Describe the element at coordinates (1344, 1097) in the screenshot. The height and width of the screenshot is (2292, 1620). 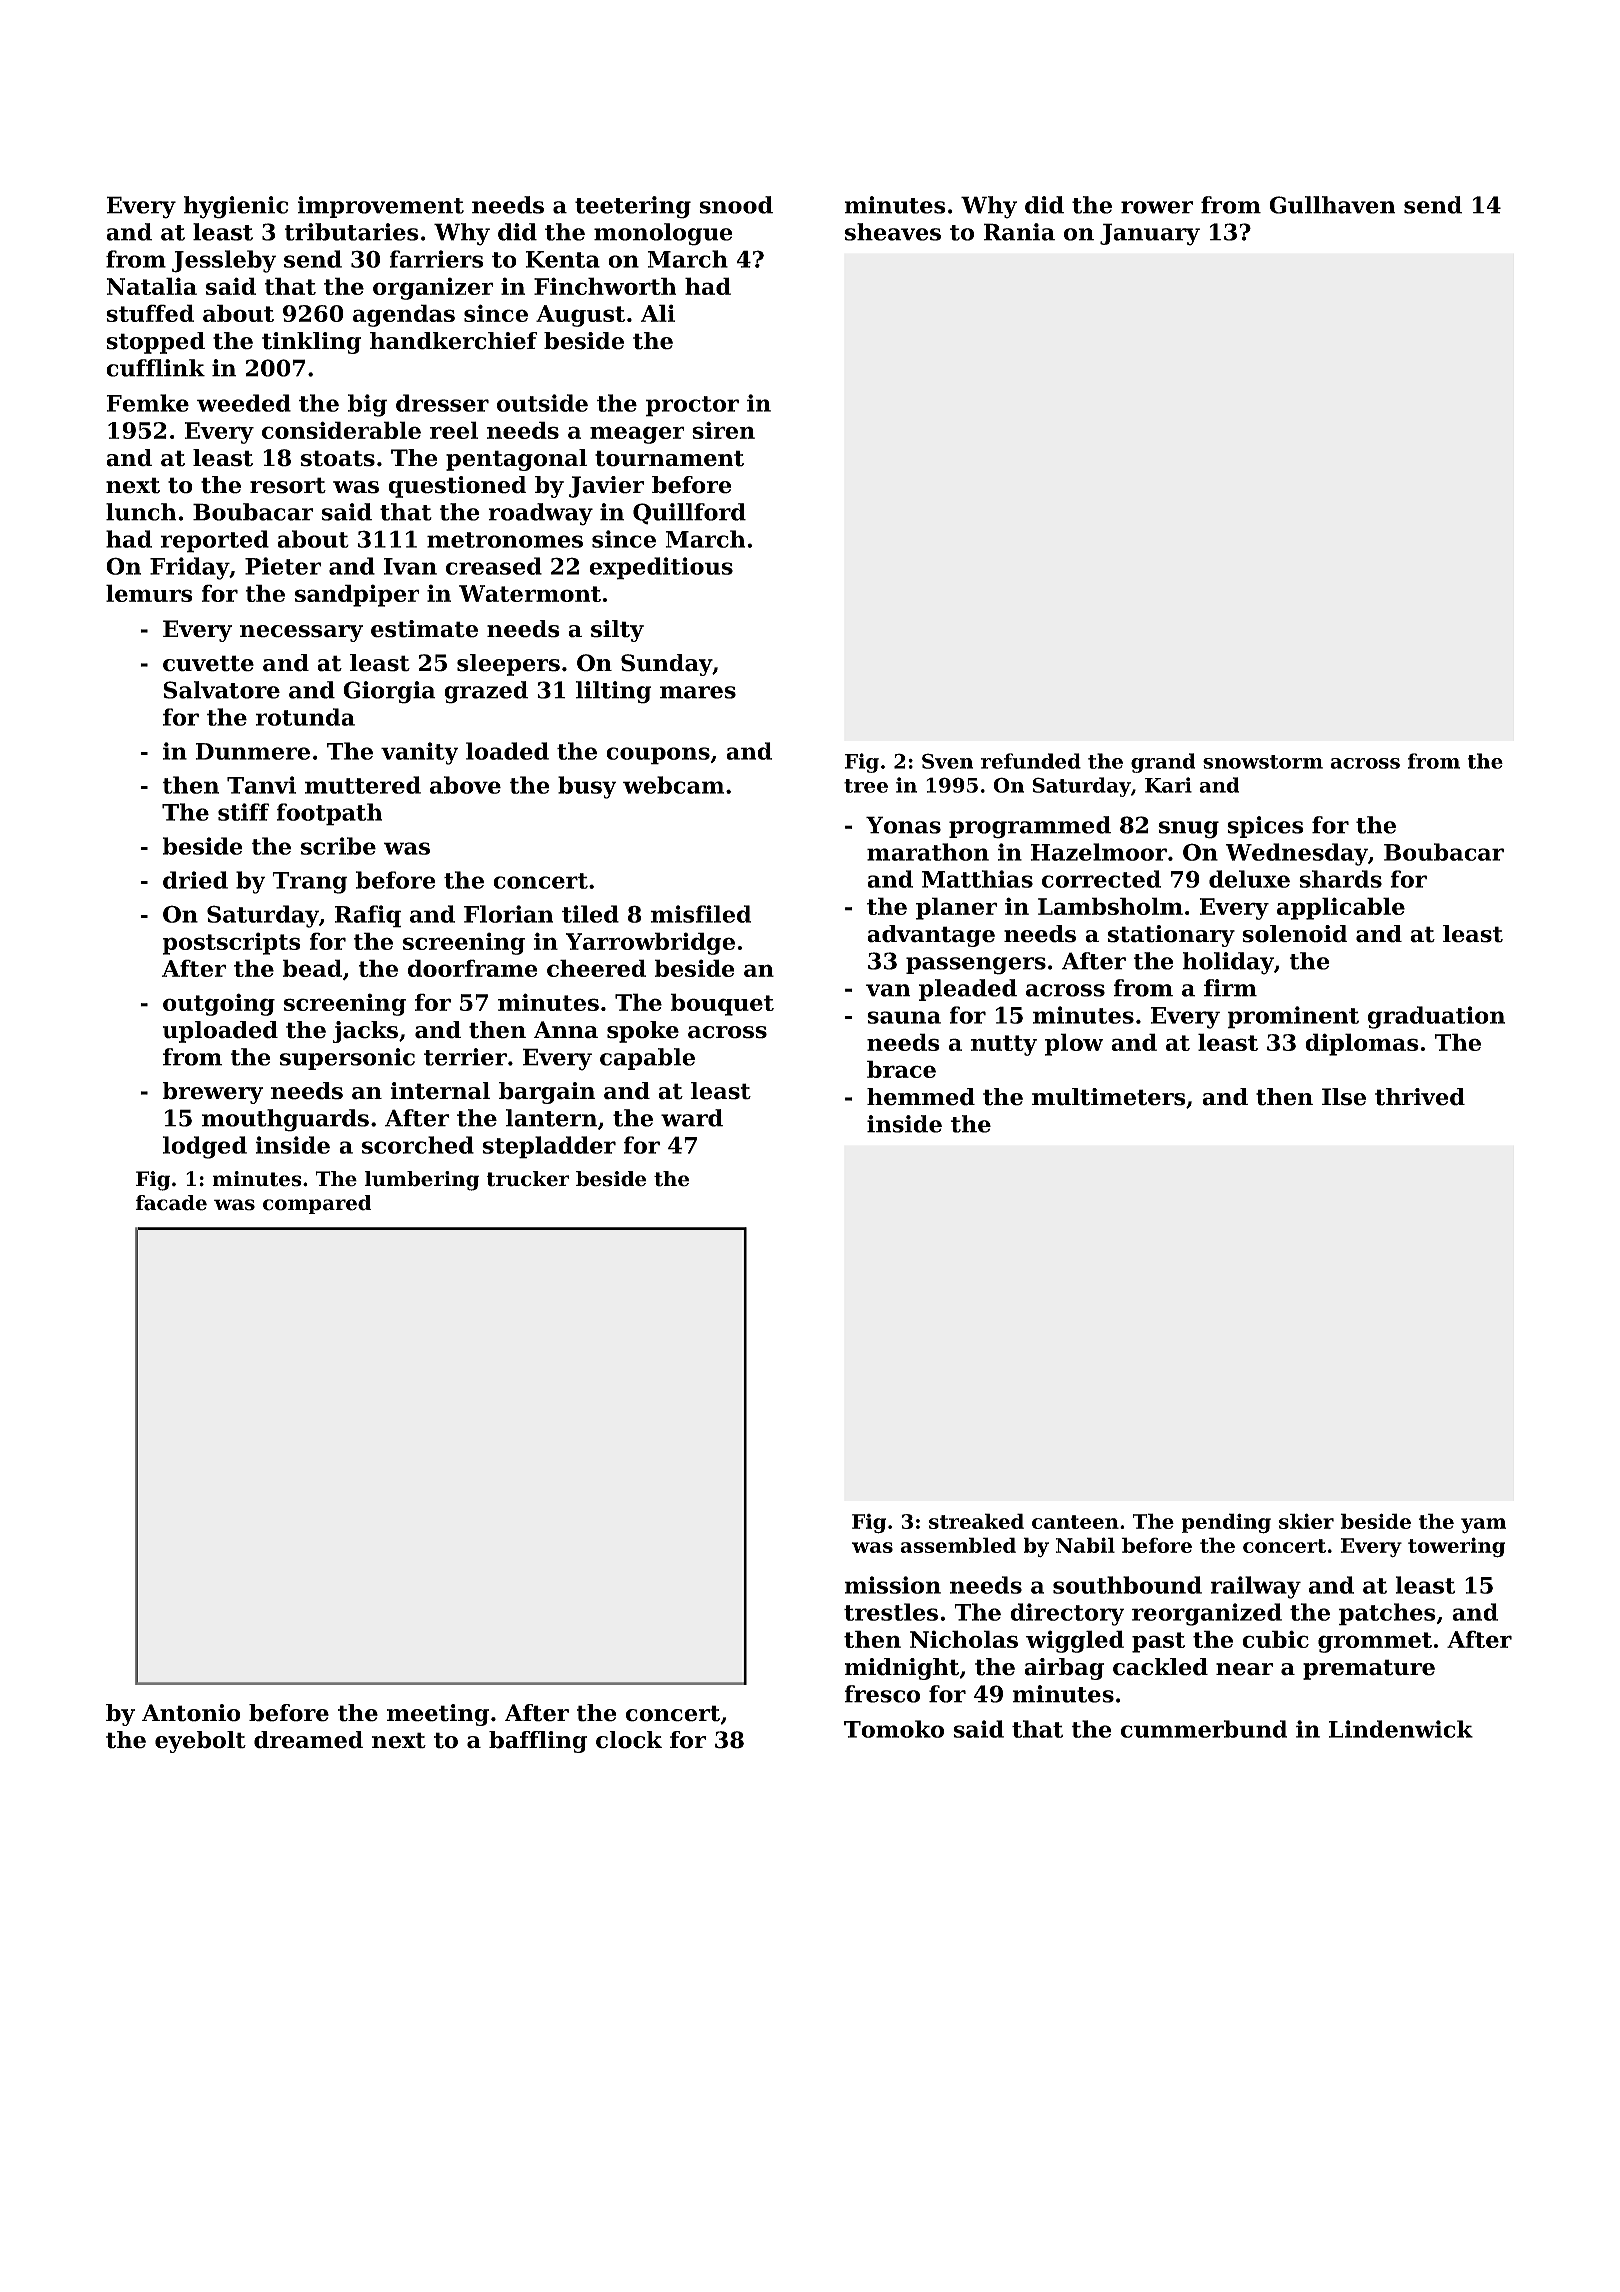
I see `Ilse` at that location.
